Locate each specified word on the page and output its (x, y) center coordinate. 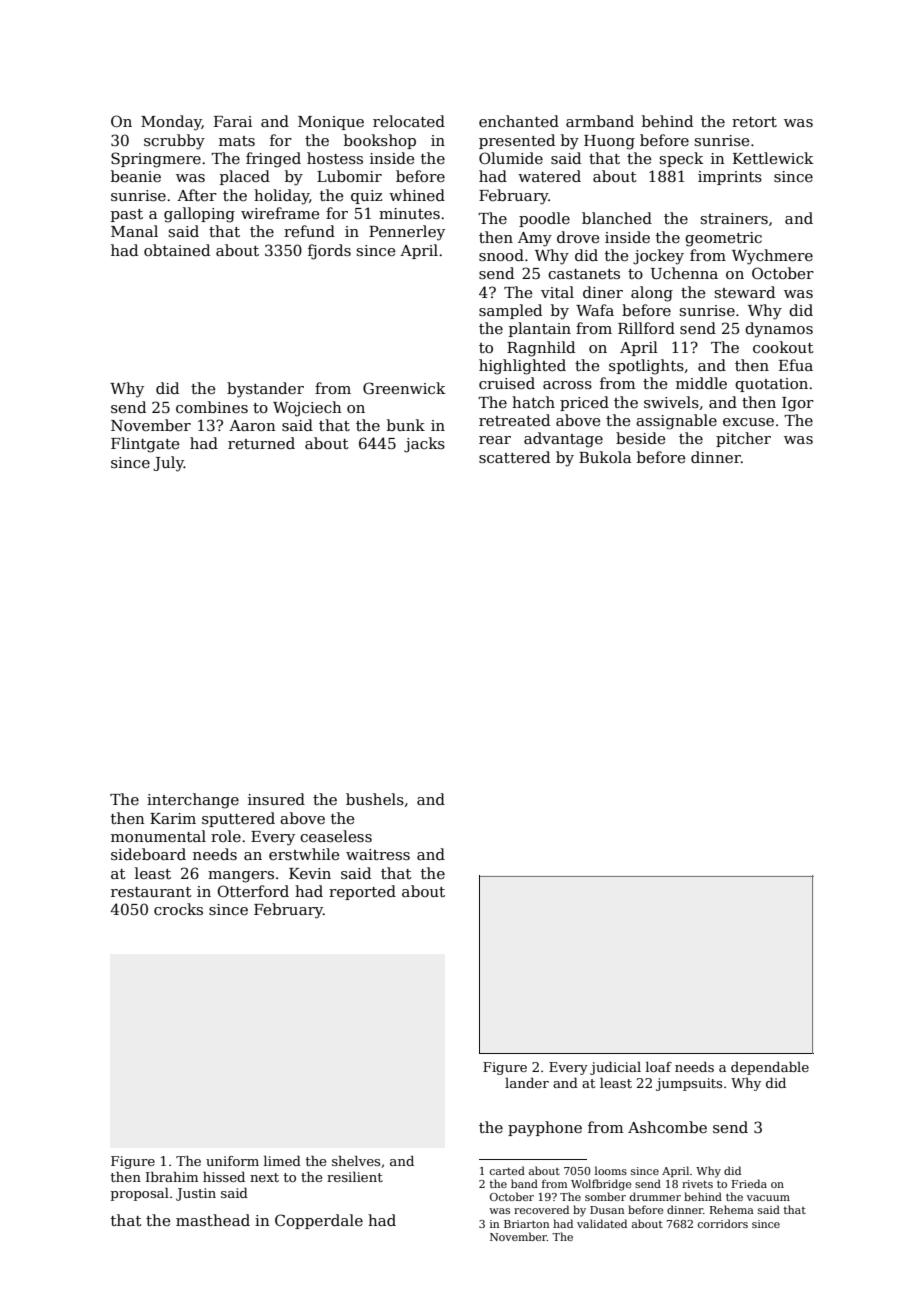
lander (527, 1083)
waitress (378, 854)
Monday (171, 123)
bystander (265, 390)
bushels (375, 799)
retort (754, 122)
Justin (196, 1194)
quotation (771, 385)
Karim (173, 818)
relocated (409, 121)
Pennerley (407, 233)
